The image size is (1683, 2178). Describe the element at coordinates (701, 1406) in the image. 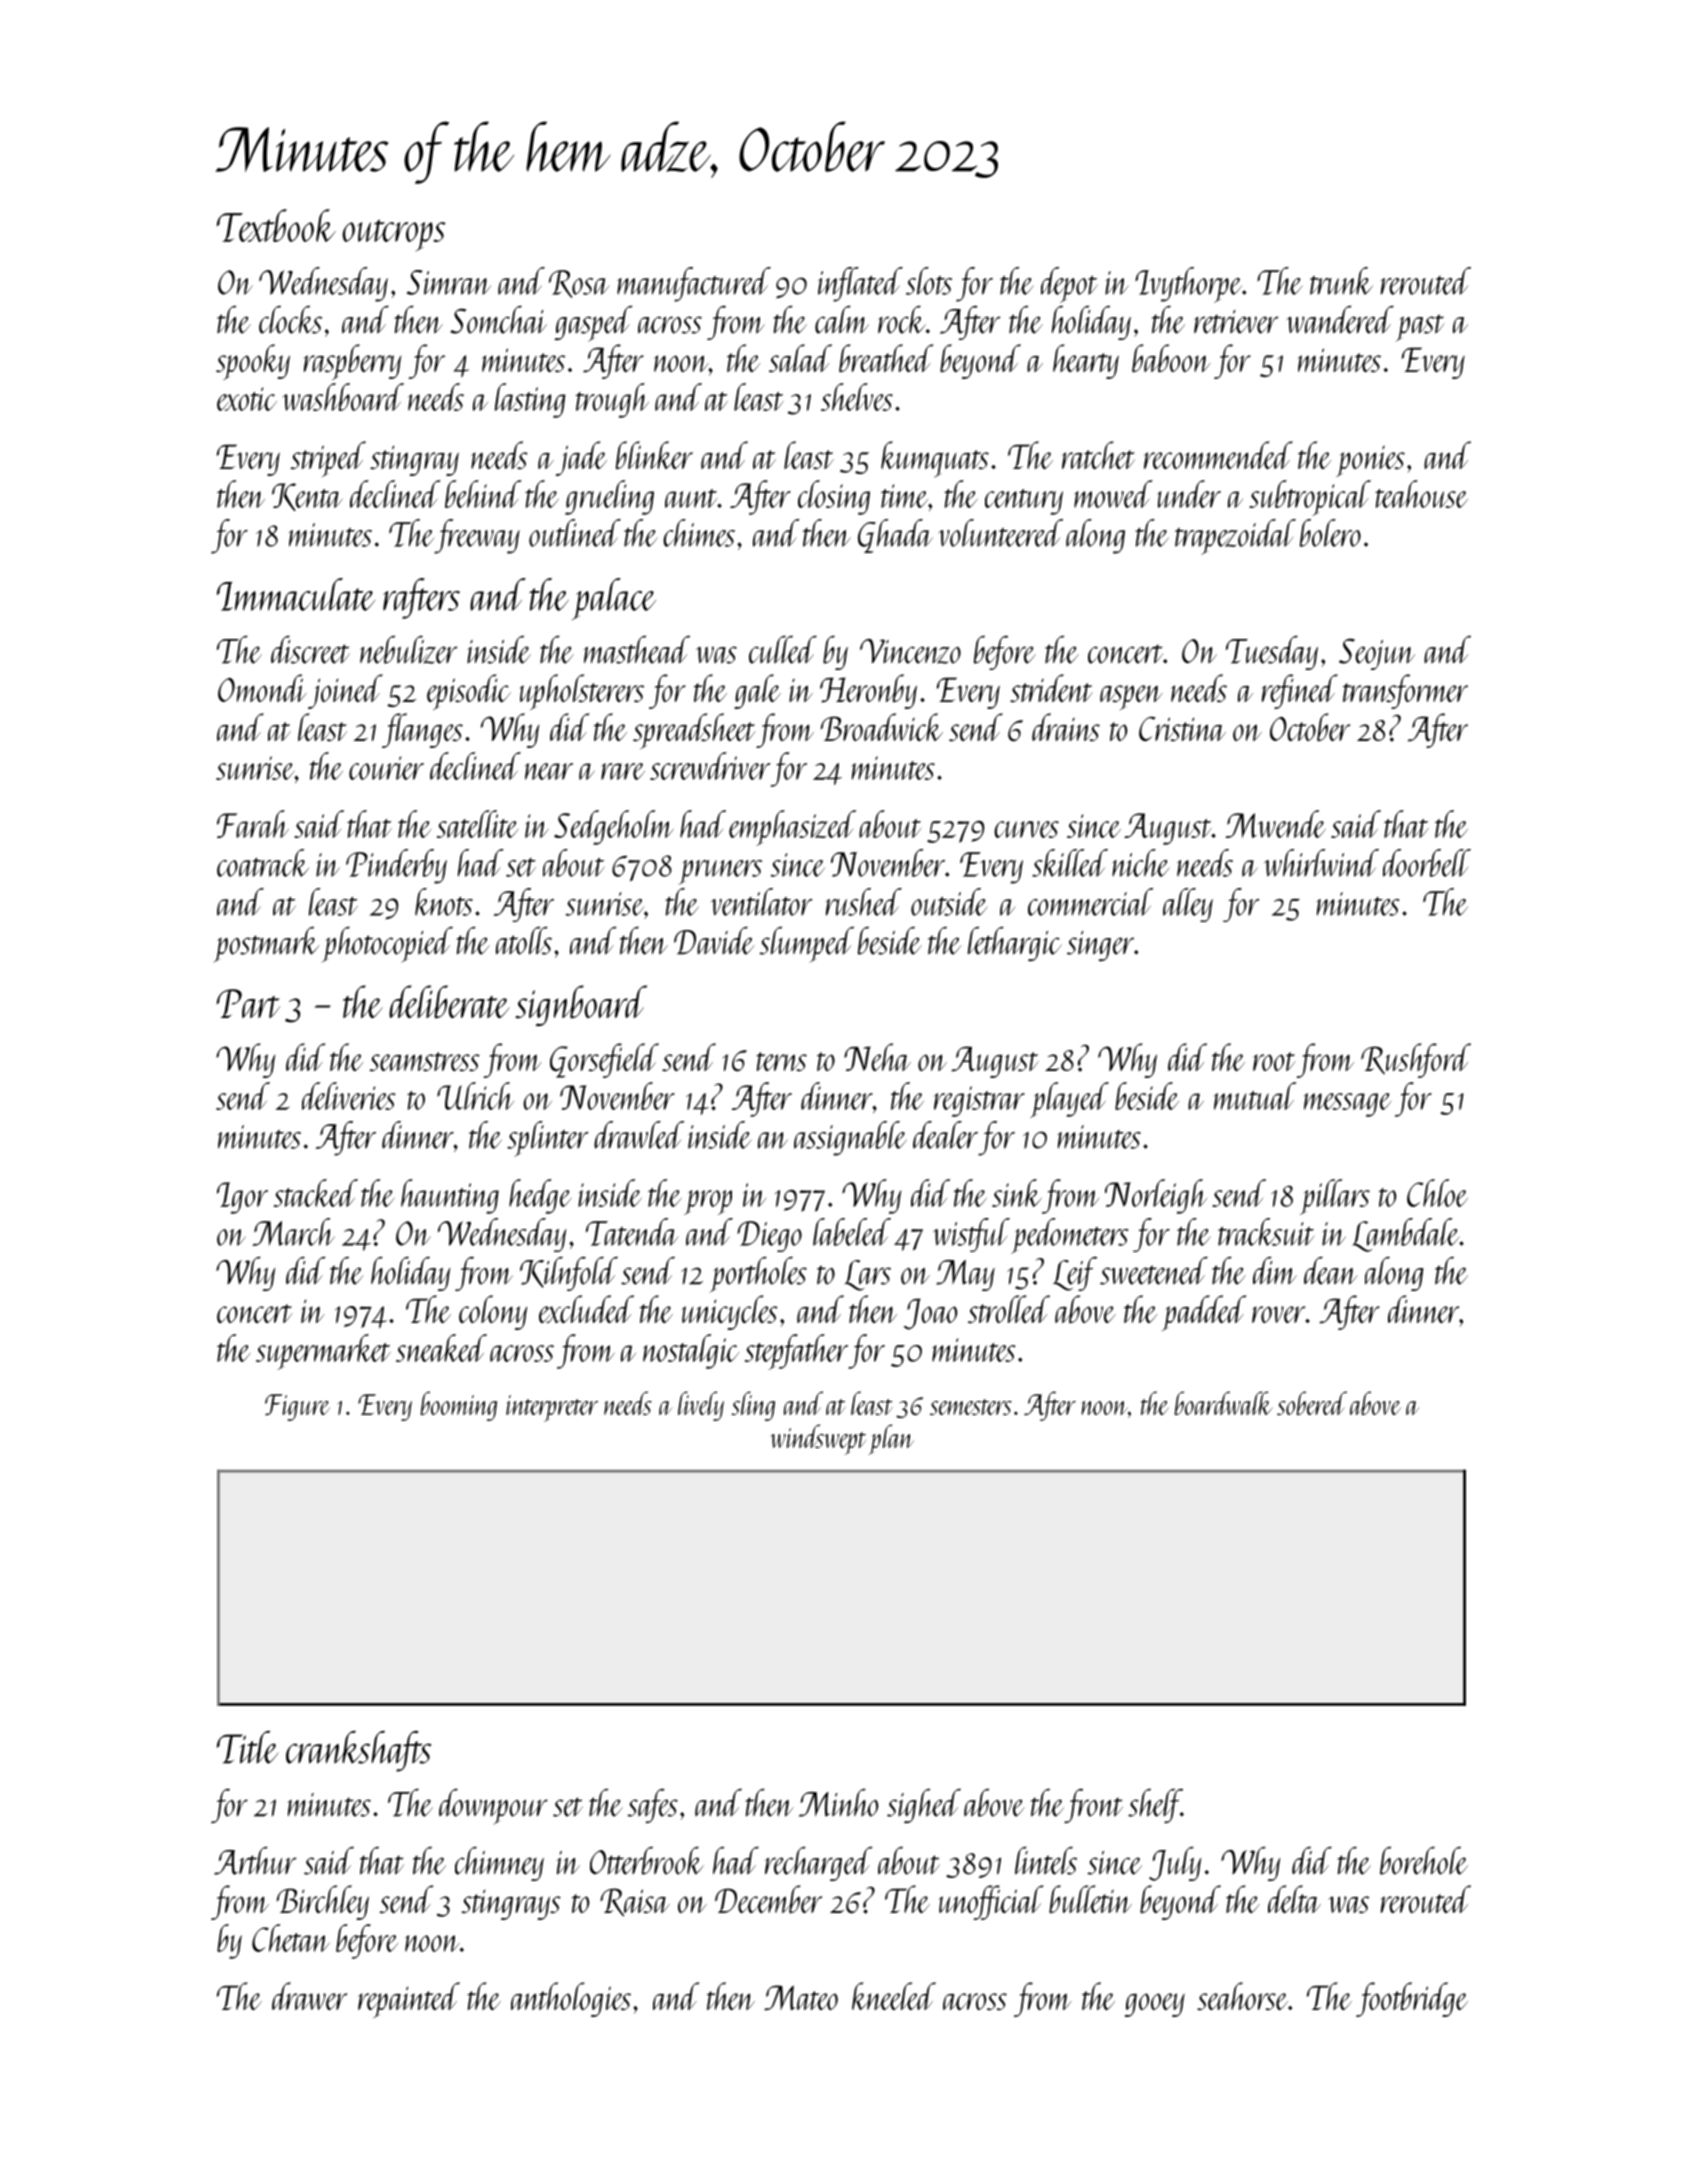

I see `lively` at that location.
